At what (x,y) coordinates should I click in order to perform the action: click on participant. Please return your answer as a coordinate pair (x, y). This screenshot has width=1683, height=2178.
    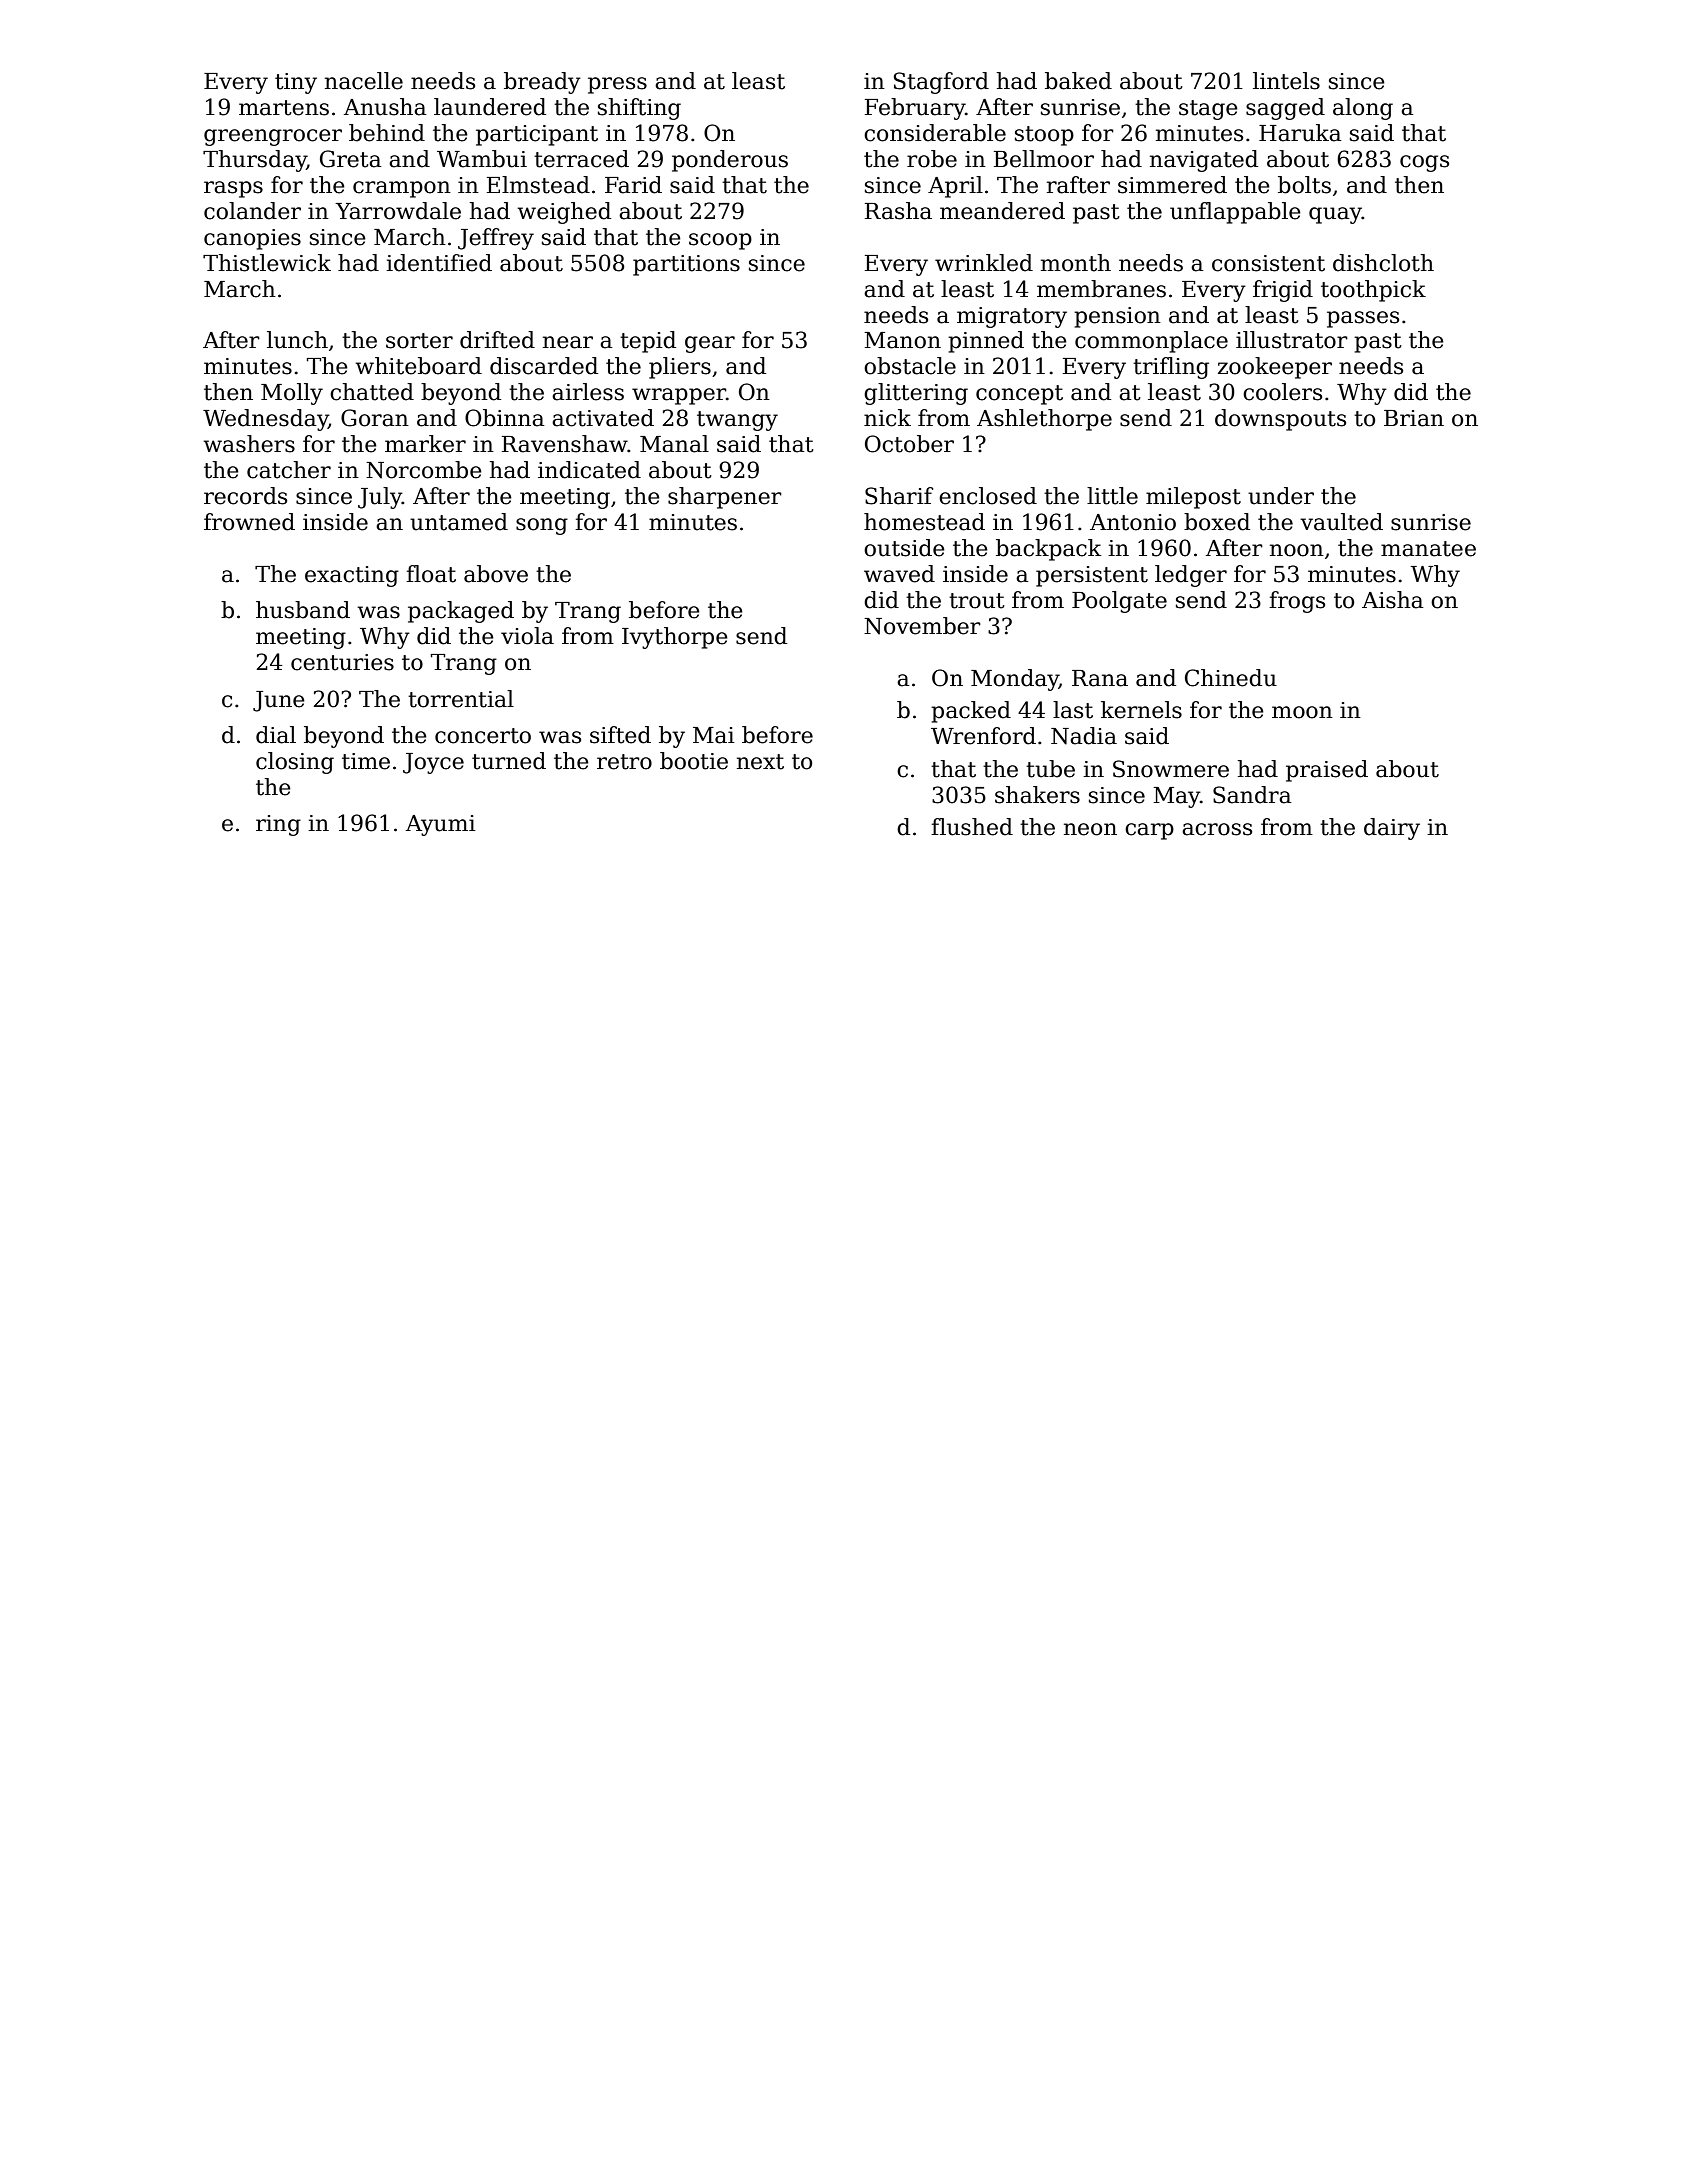
    Looking at the image, I should click on (537, 135).
